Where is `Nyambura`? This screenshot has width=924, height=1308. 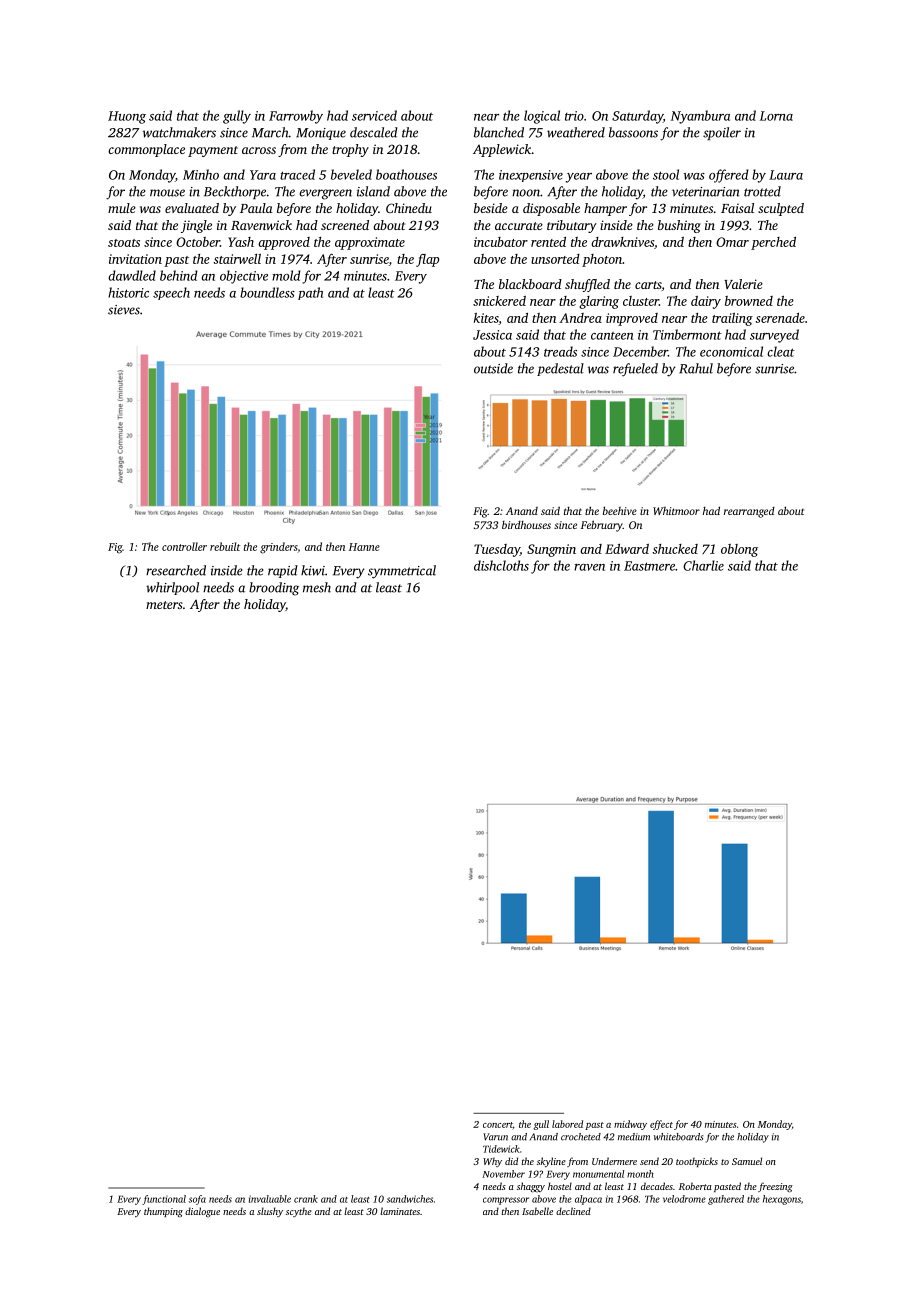
Nyambura is located at coordinates (700, 117).
